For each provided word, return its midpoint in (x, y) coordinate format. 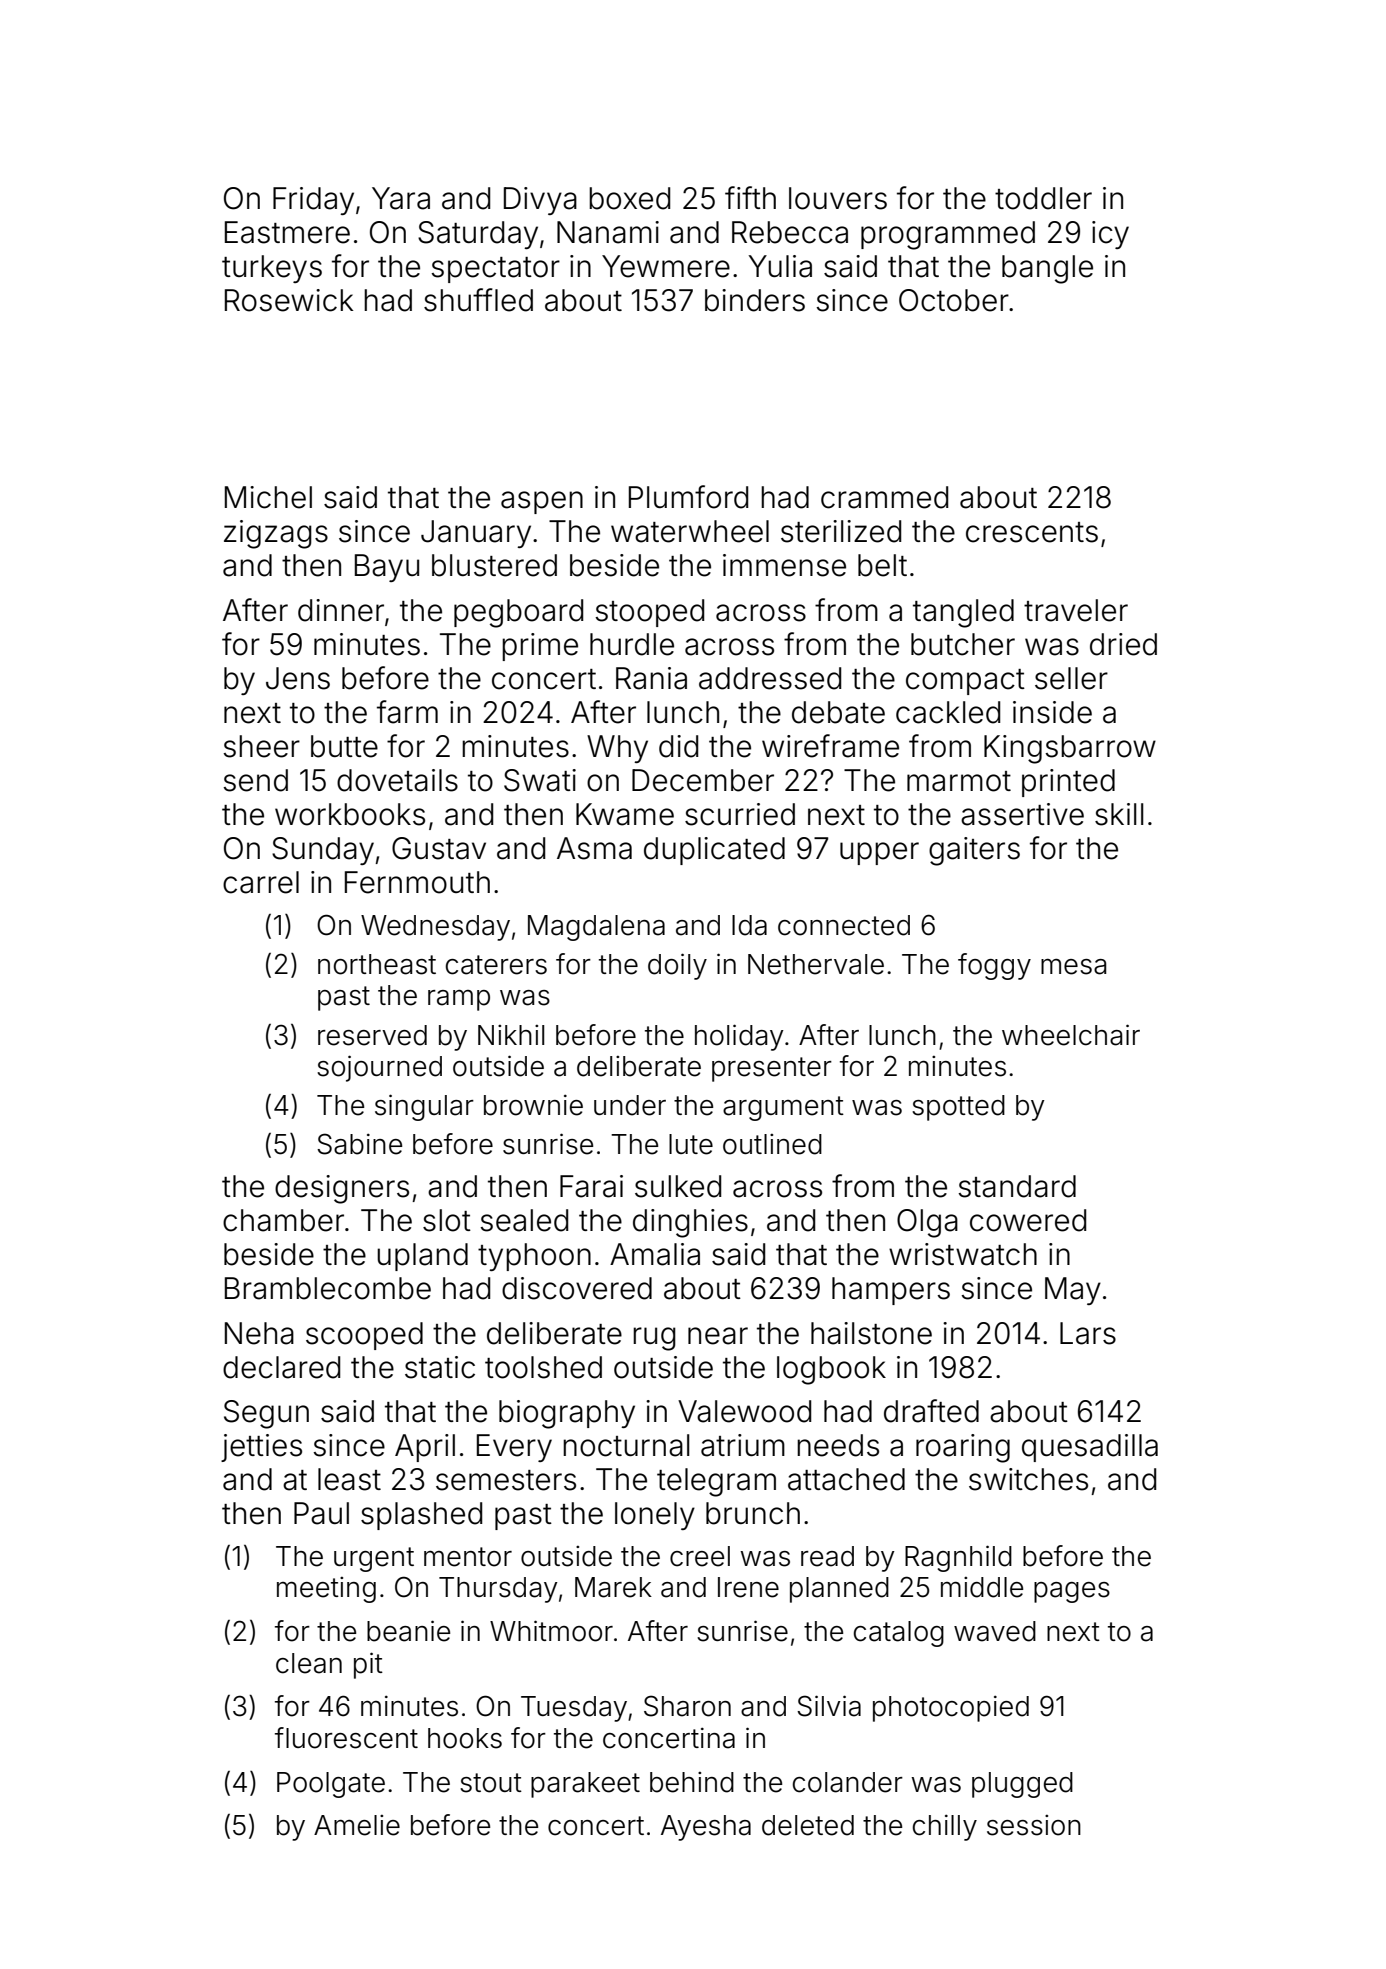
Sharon (687, 1706)
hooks (465, 1738)
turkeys (272, 269)
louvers (838, 198)
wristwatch (963, 1254)
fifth (750, 197)
